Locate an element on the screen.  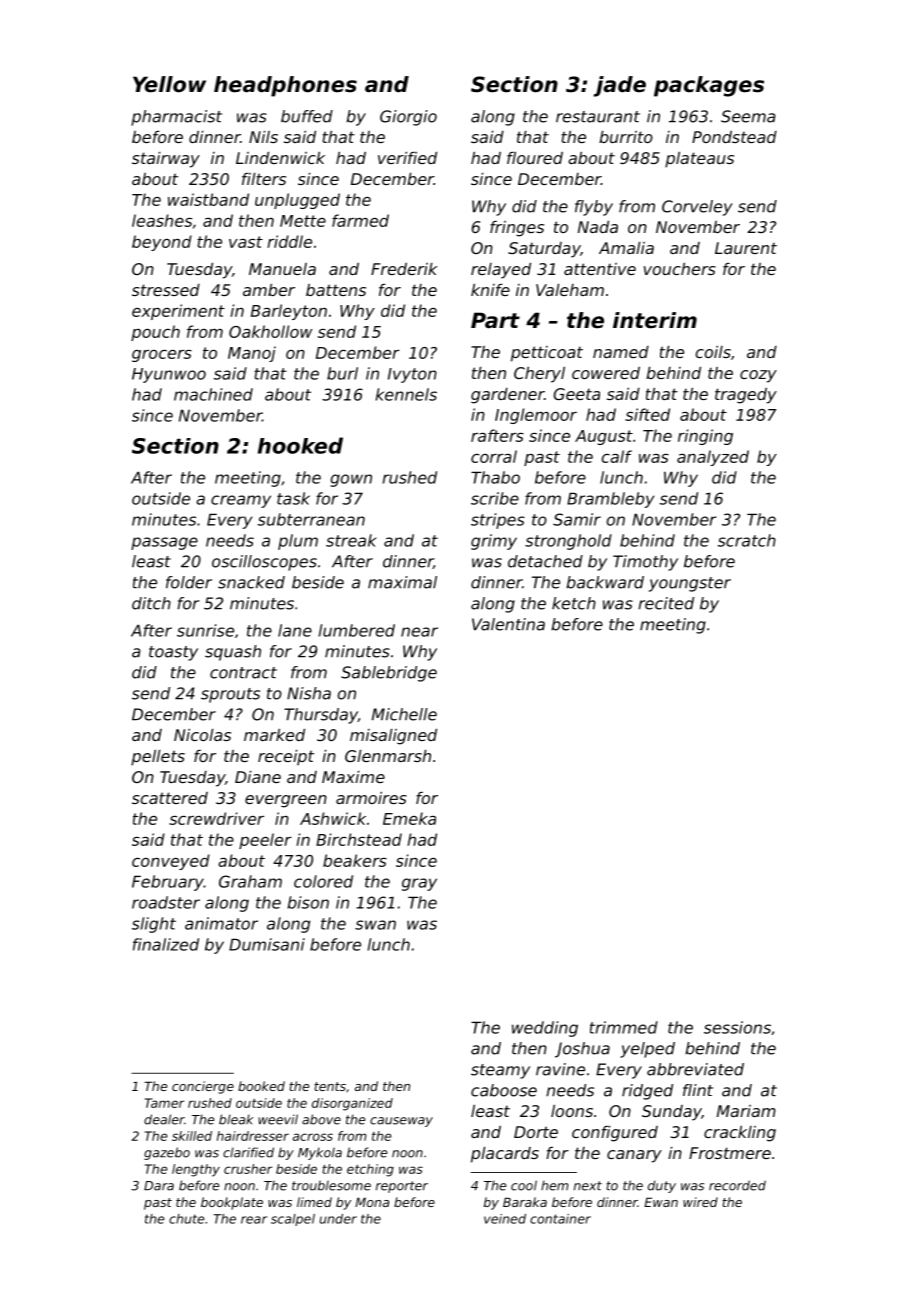
ketch is located at coordinates (574, 603).
